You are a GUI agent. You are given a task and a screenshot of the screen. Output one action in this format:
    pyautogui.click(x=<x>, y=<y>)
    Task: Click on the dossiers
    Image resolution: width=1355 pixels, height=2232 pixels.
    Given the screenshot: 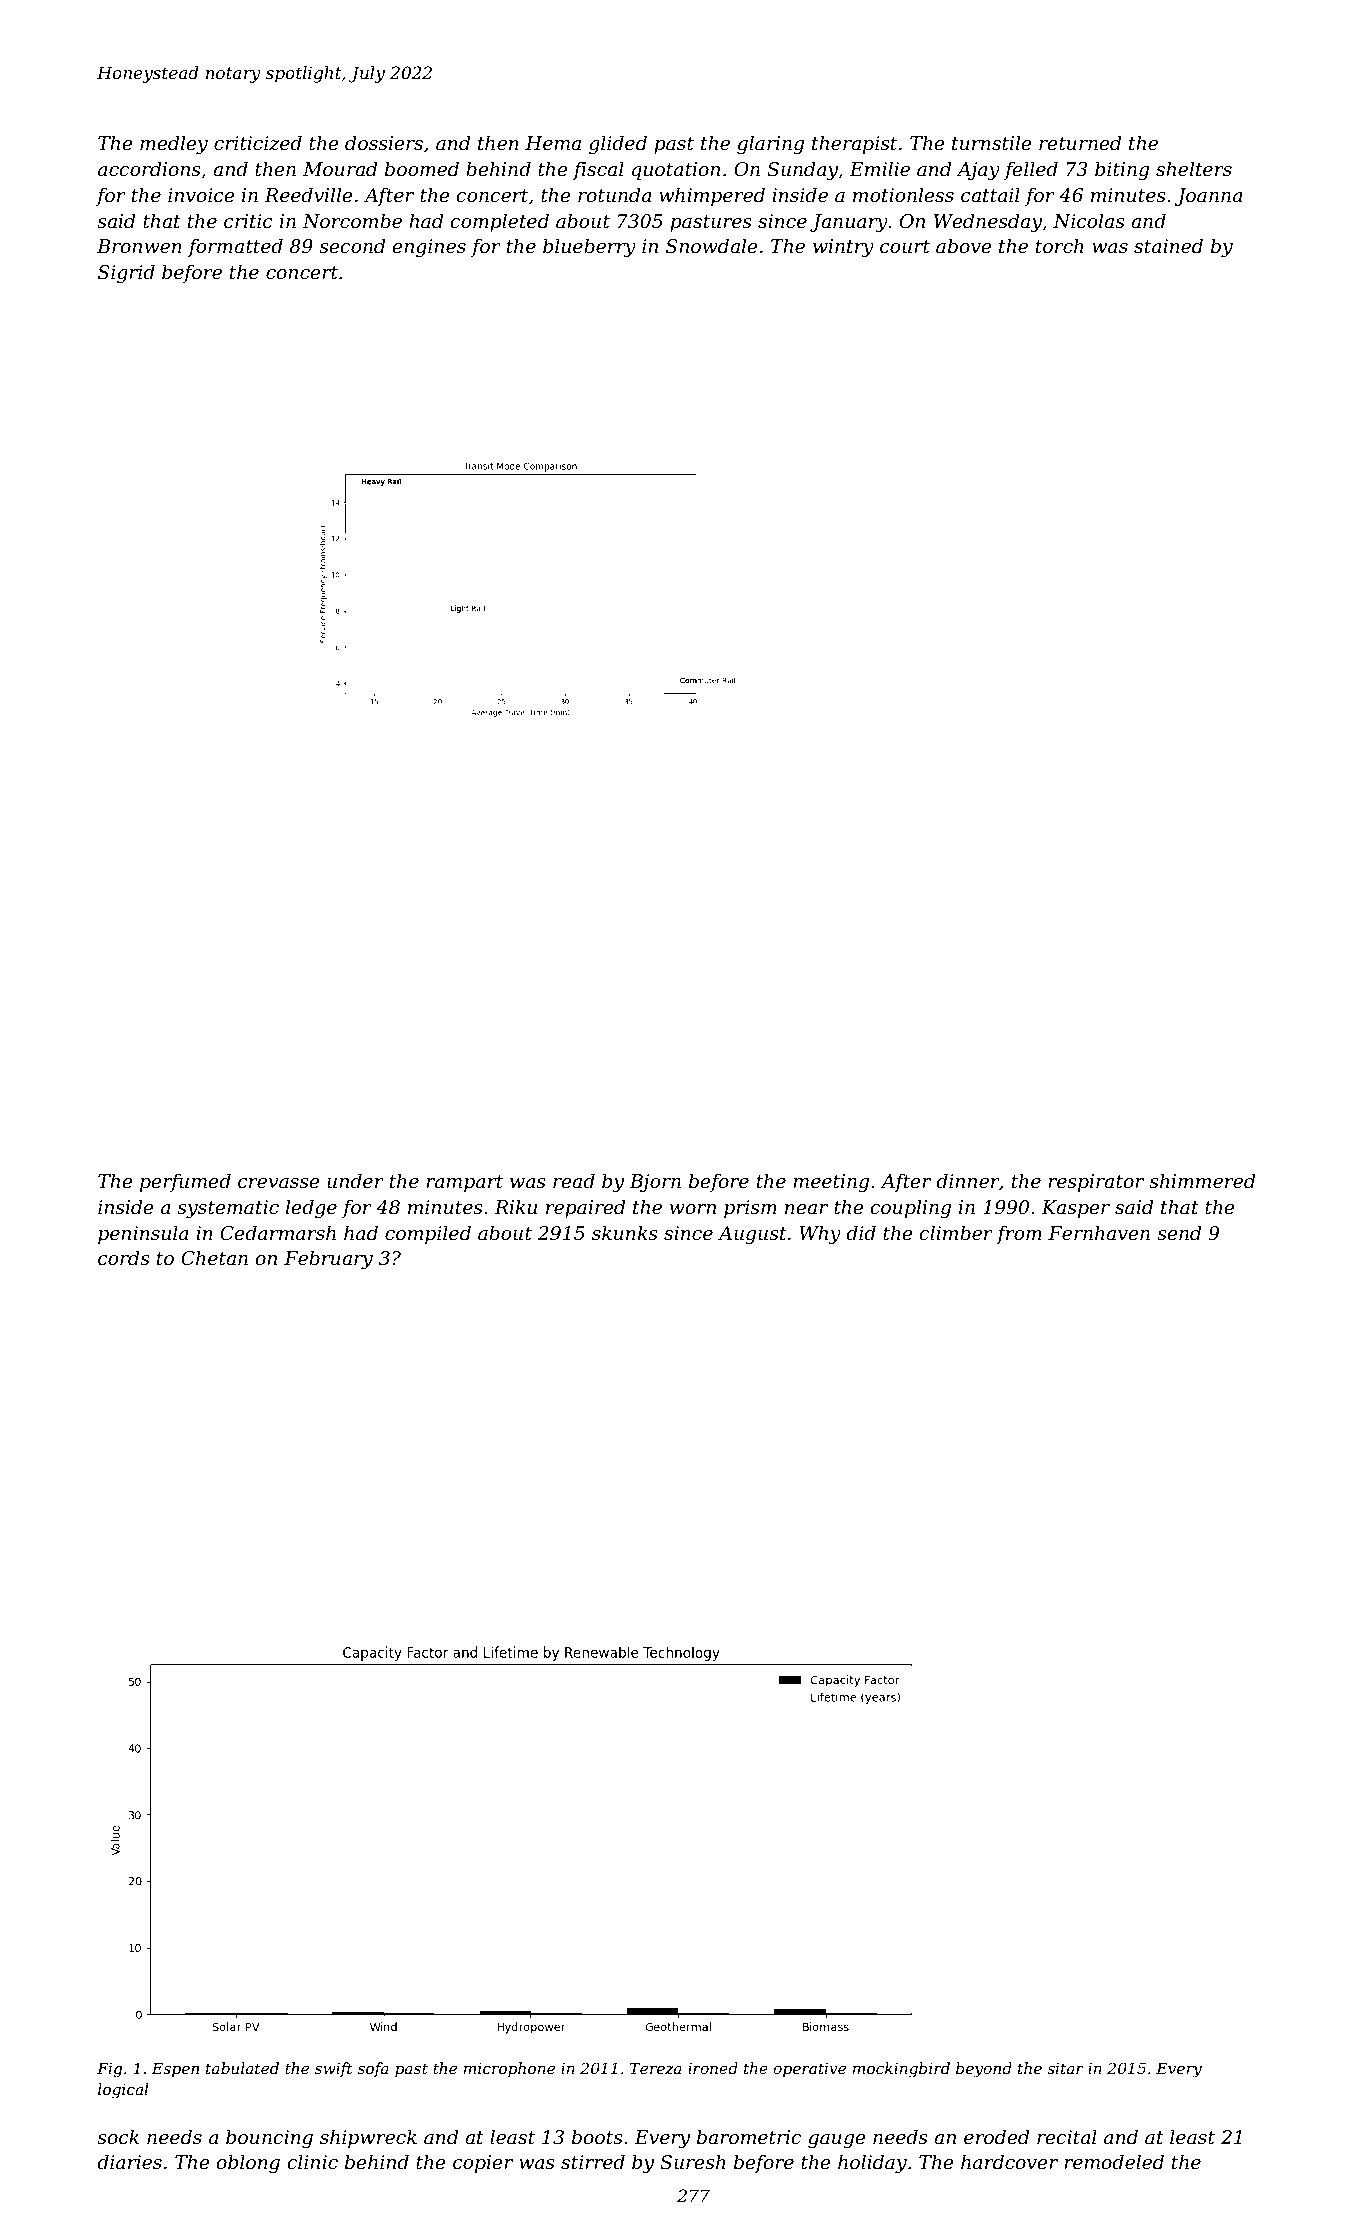 What is the action you would take?
    pyautogui.click(x=384, y=143)
